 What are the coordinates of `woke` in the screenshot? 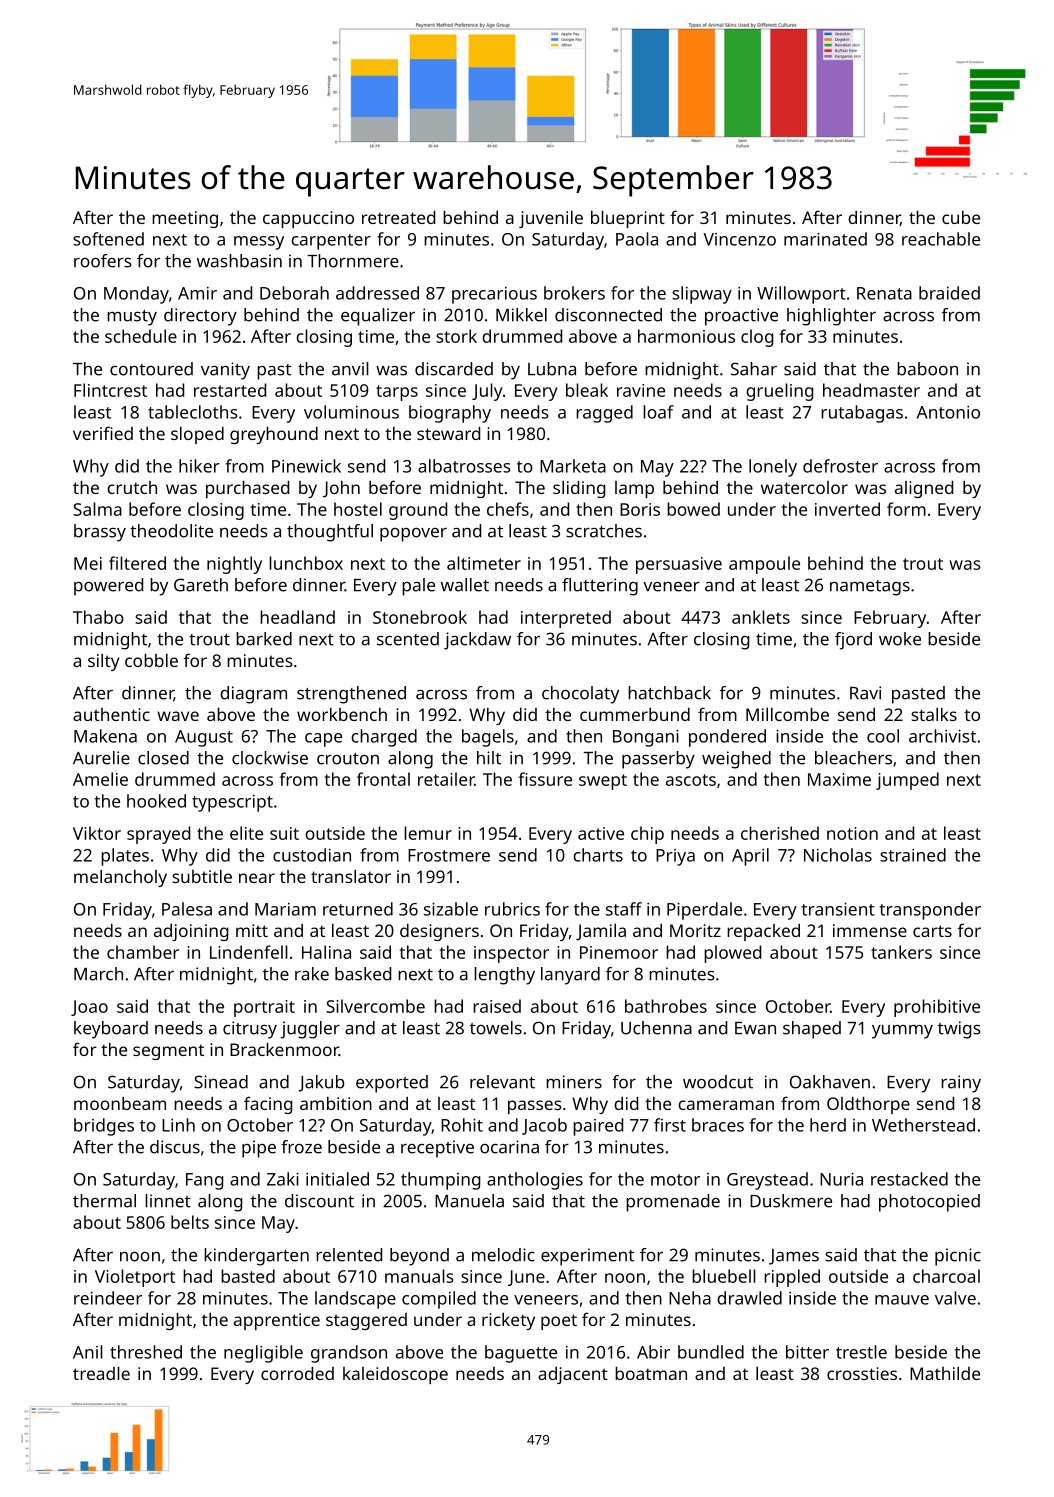 It's located at (900, 639).
